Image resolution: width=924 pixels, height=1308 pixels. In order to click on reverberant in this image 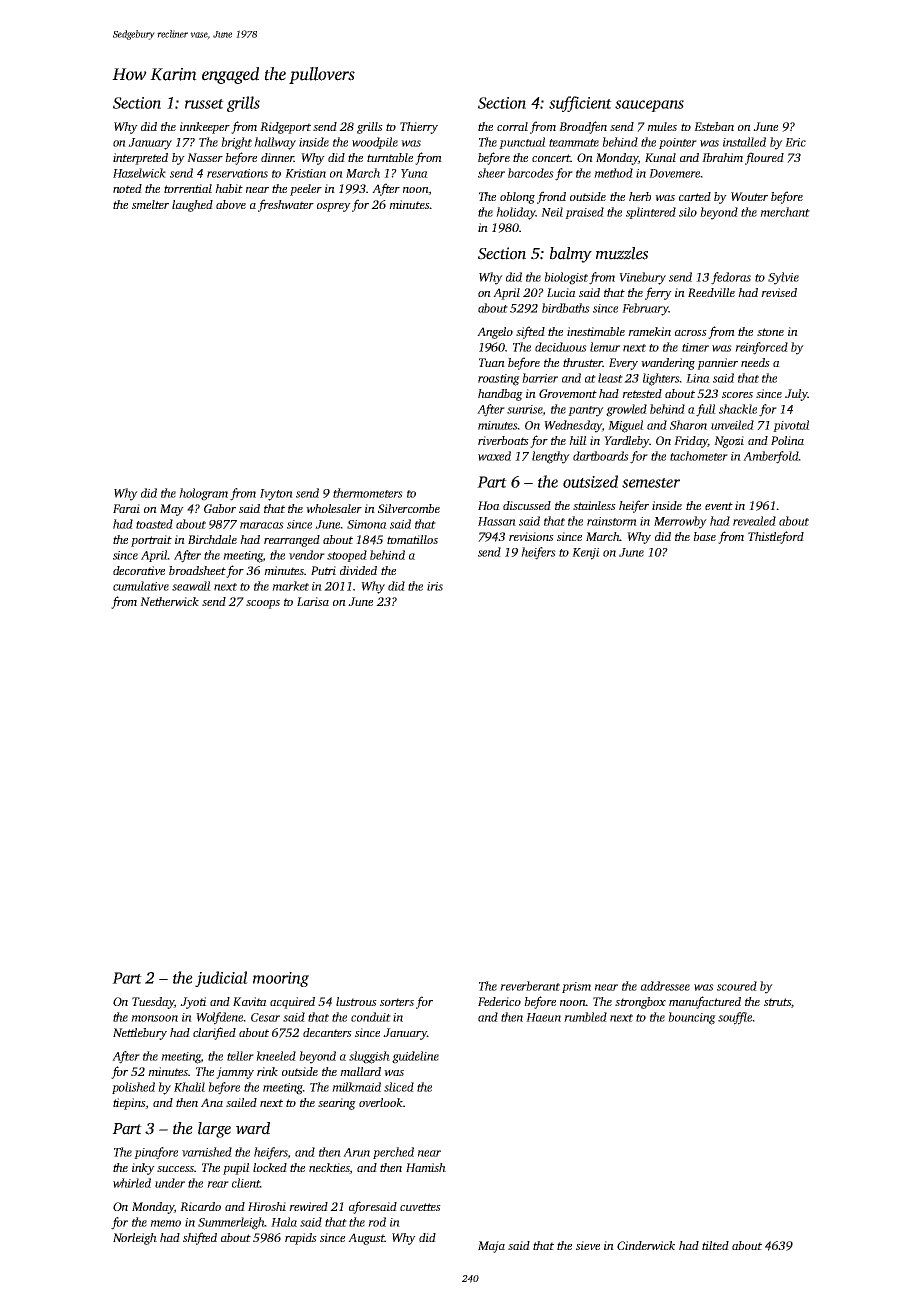, I will do `click(530, 986)`.
